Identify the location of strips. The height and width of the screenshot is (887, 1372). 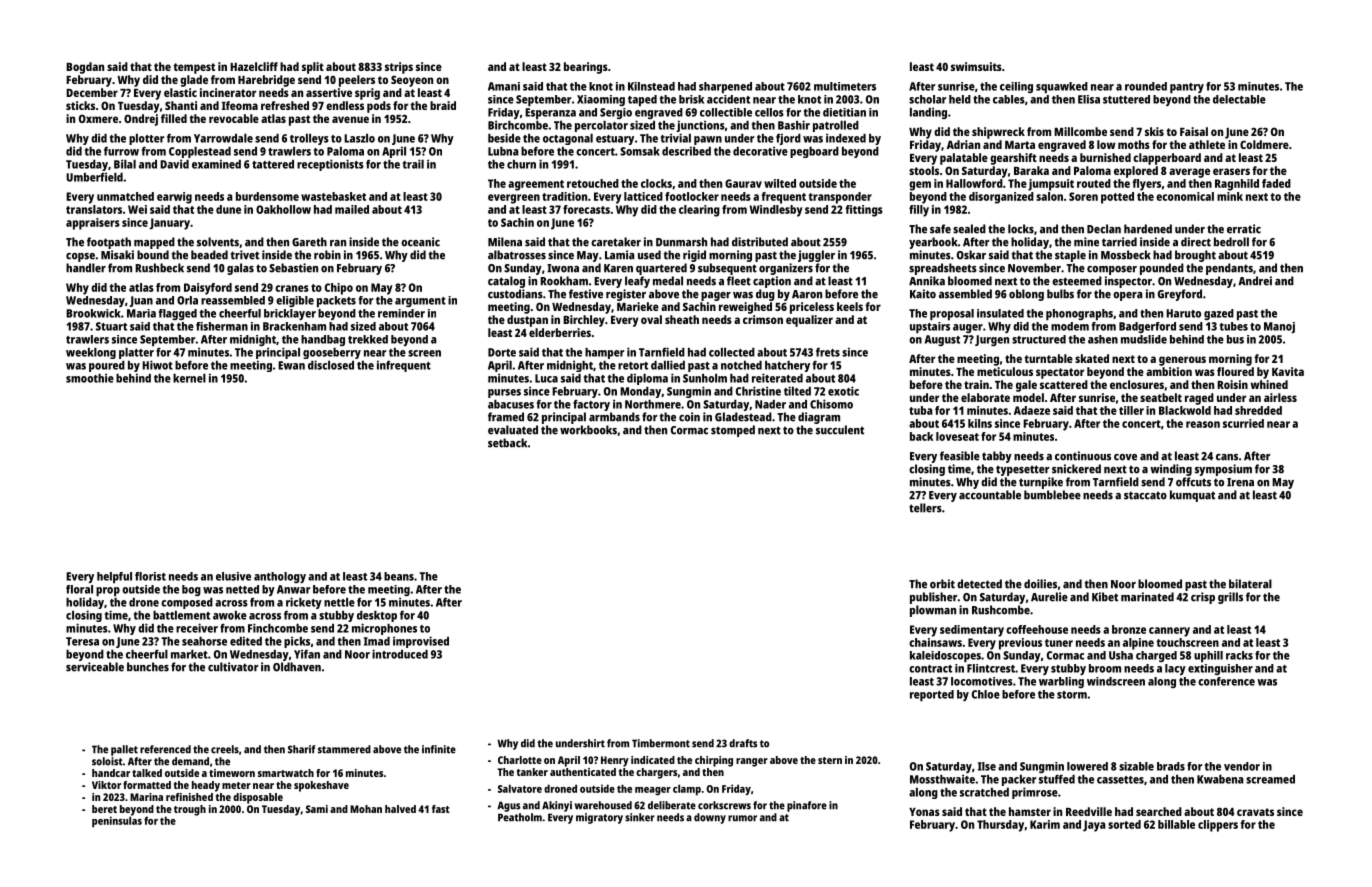
(399, 68).
